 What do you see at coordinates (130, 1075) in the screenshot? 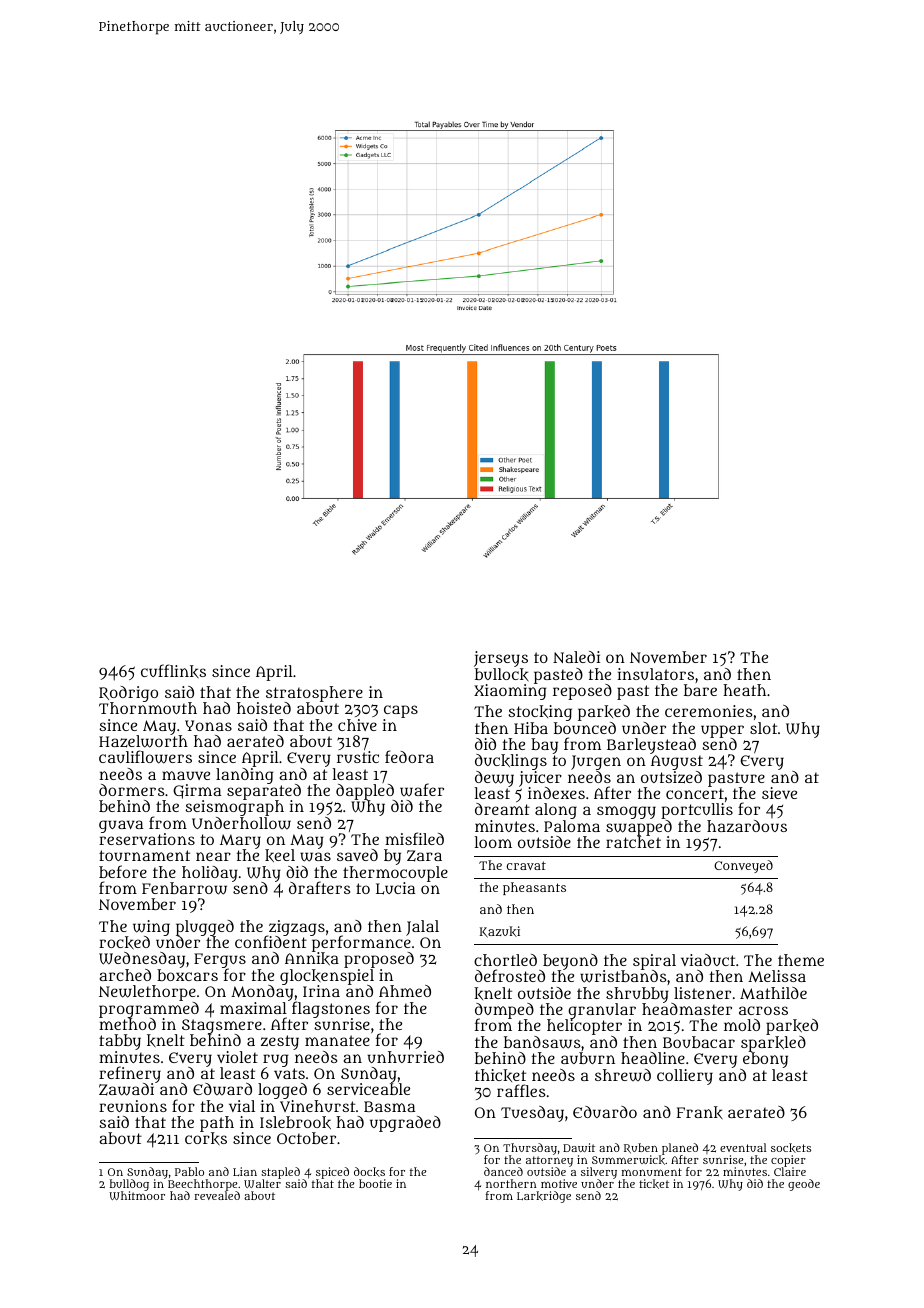
I see `refinery` at bounding box center [130, 1075].
